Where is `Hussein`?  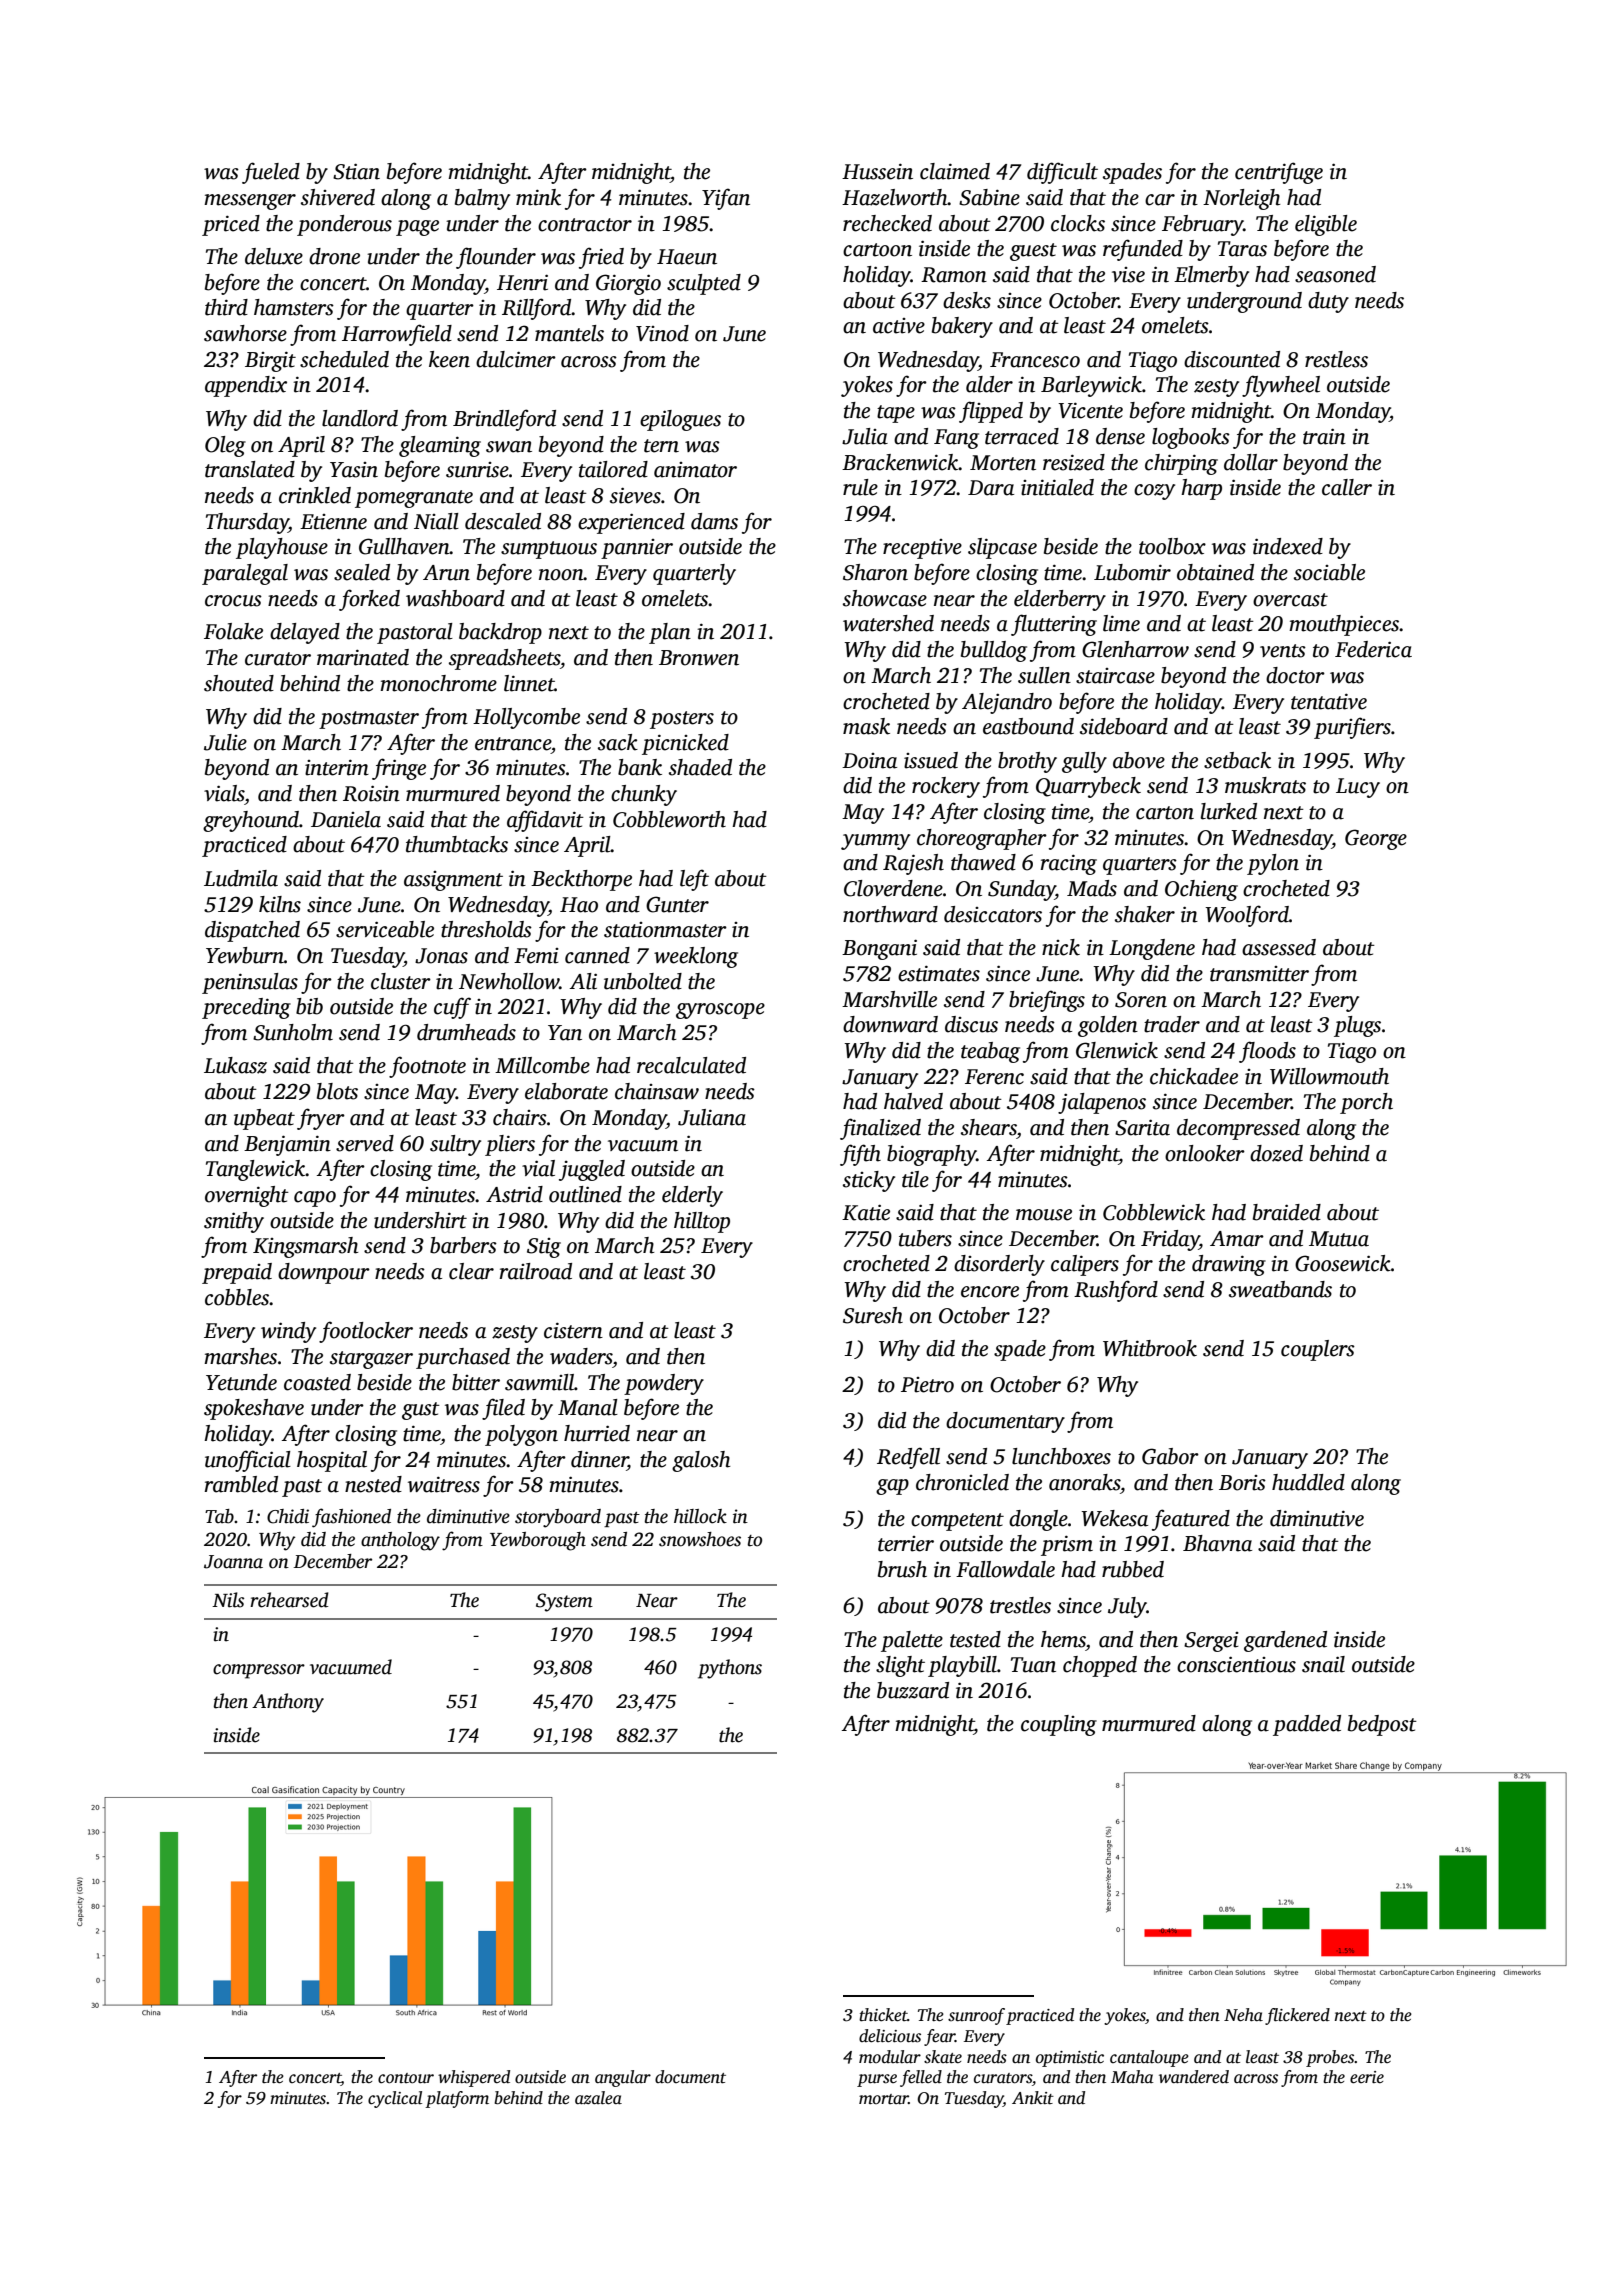
Hussein is located at coordinates (877, 171).
